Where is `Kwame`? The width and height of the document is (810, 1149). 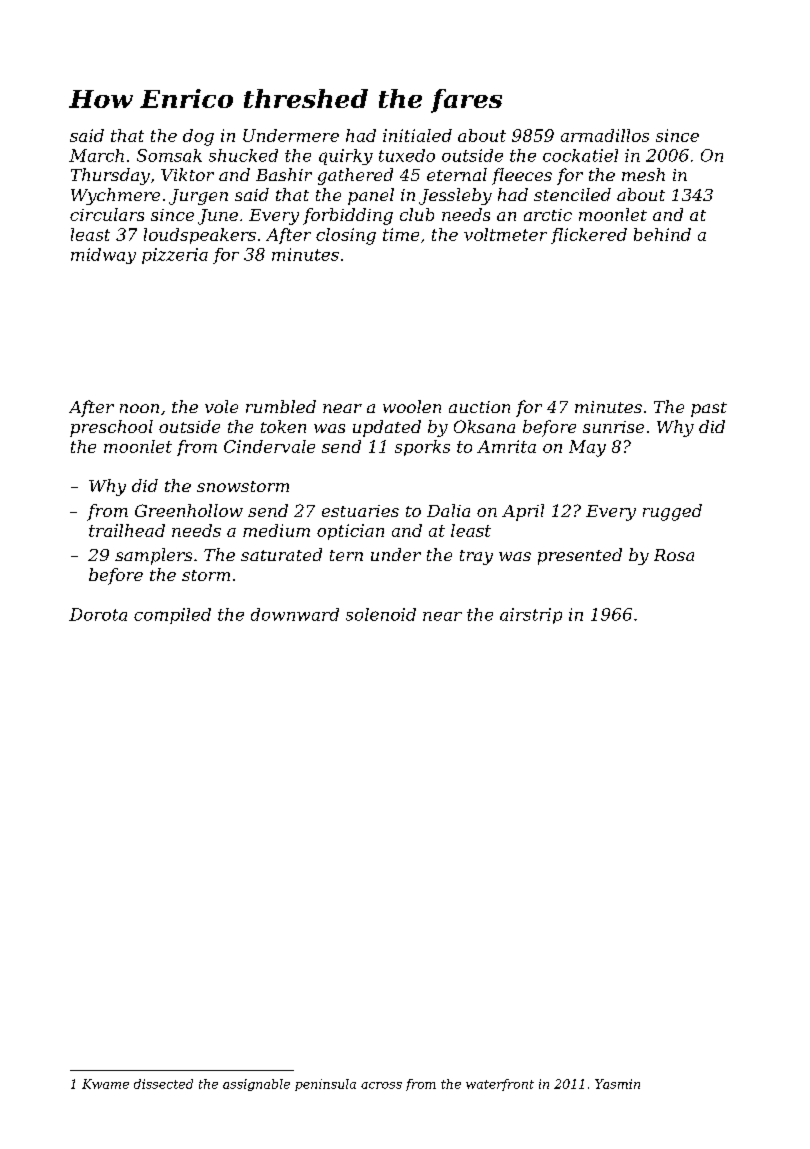
Kwame is located at coordinates (105, 1084).
